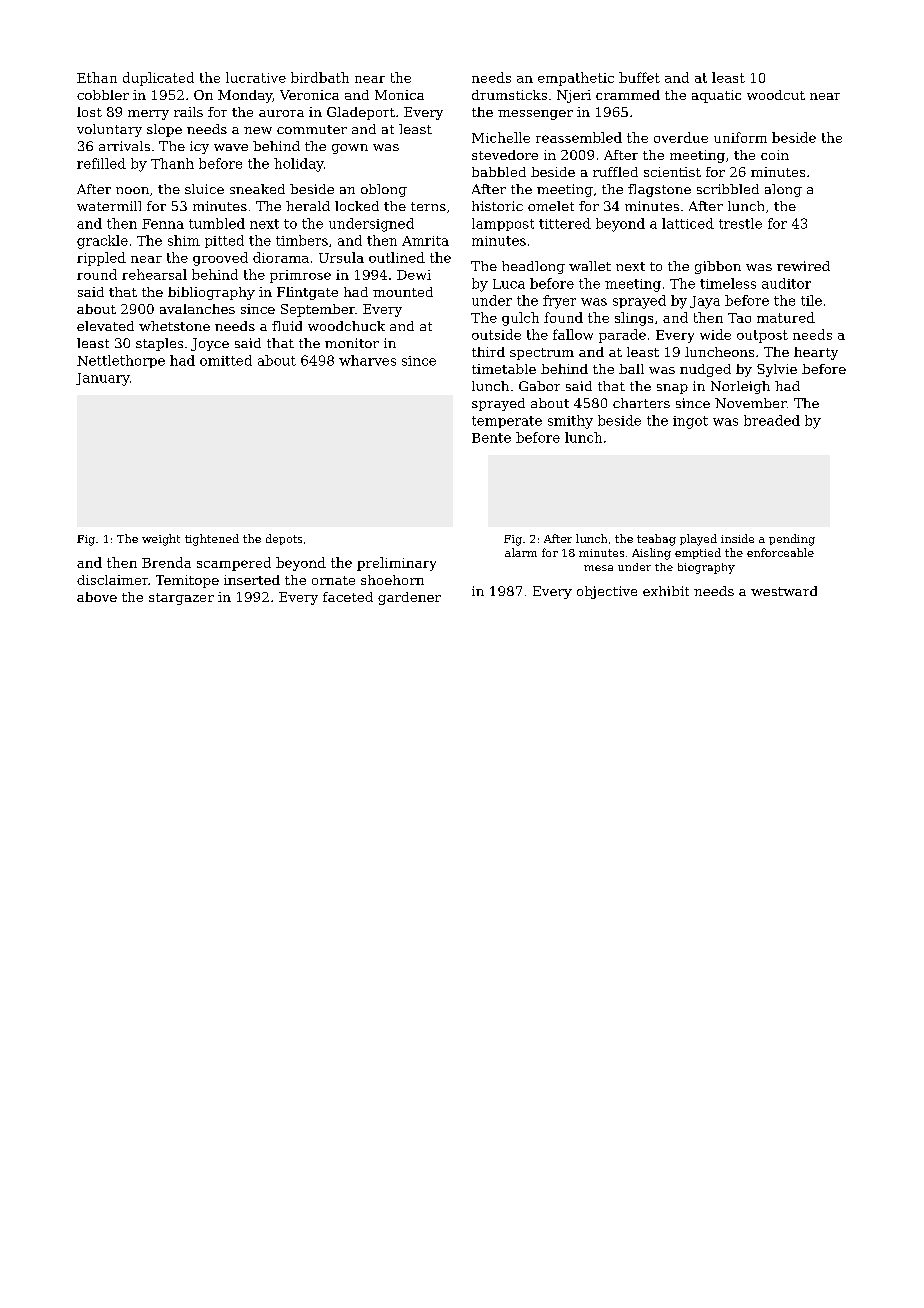 This screenshot has height=1308, width=924. What do you see at coordinates (103, 379) in the screenshot?
I see `January` at bounding box center [103, 379].
